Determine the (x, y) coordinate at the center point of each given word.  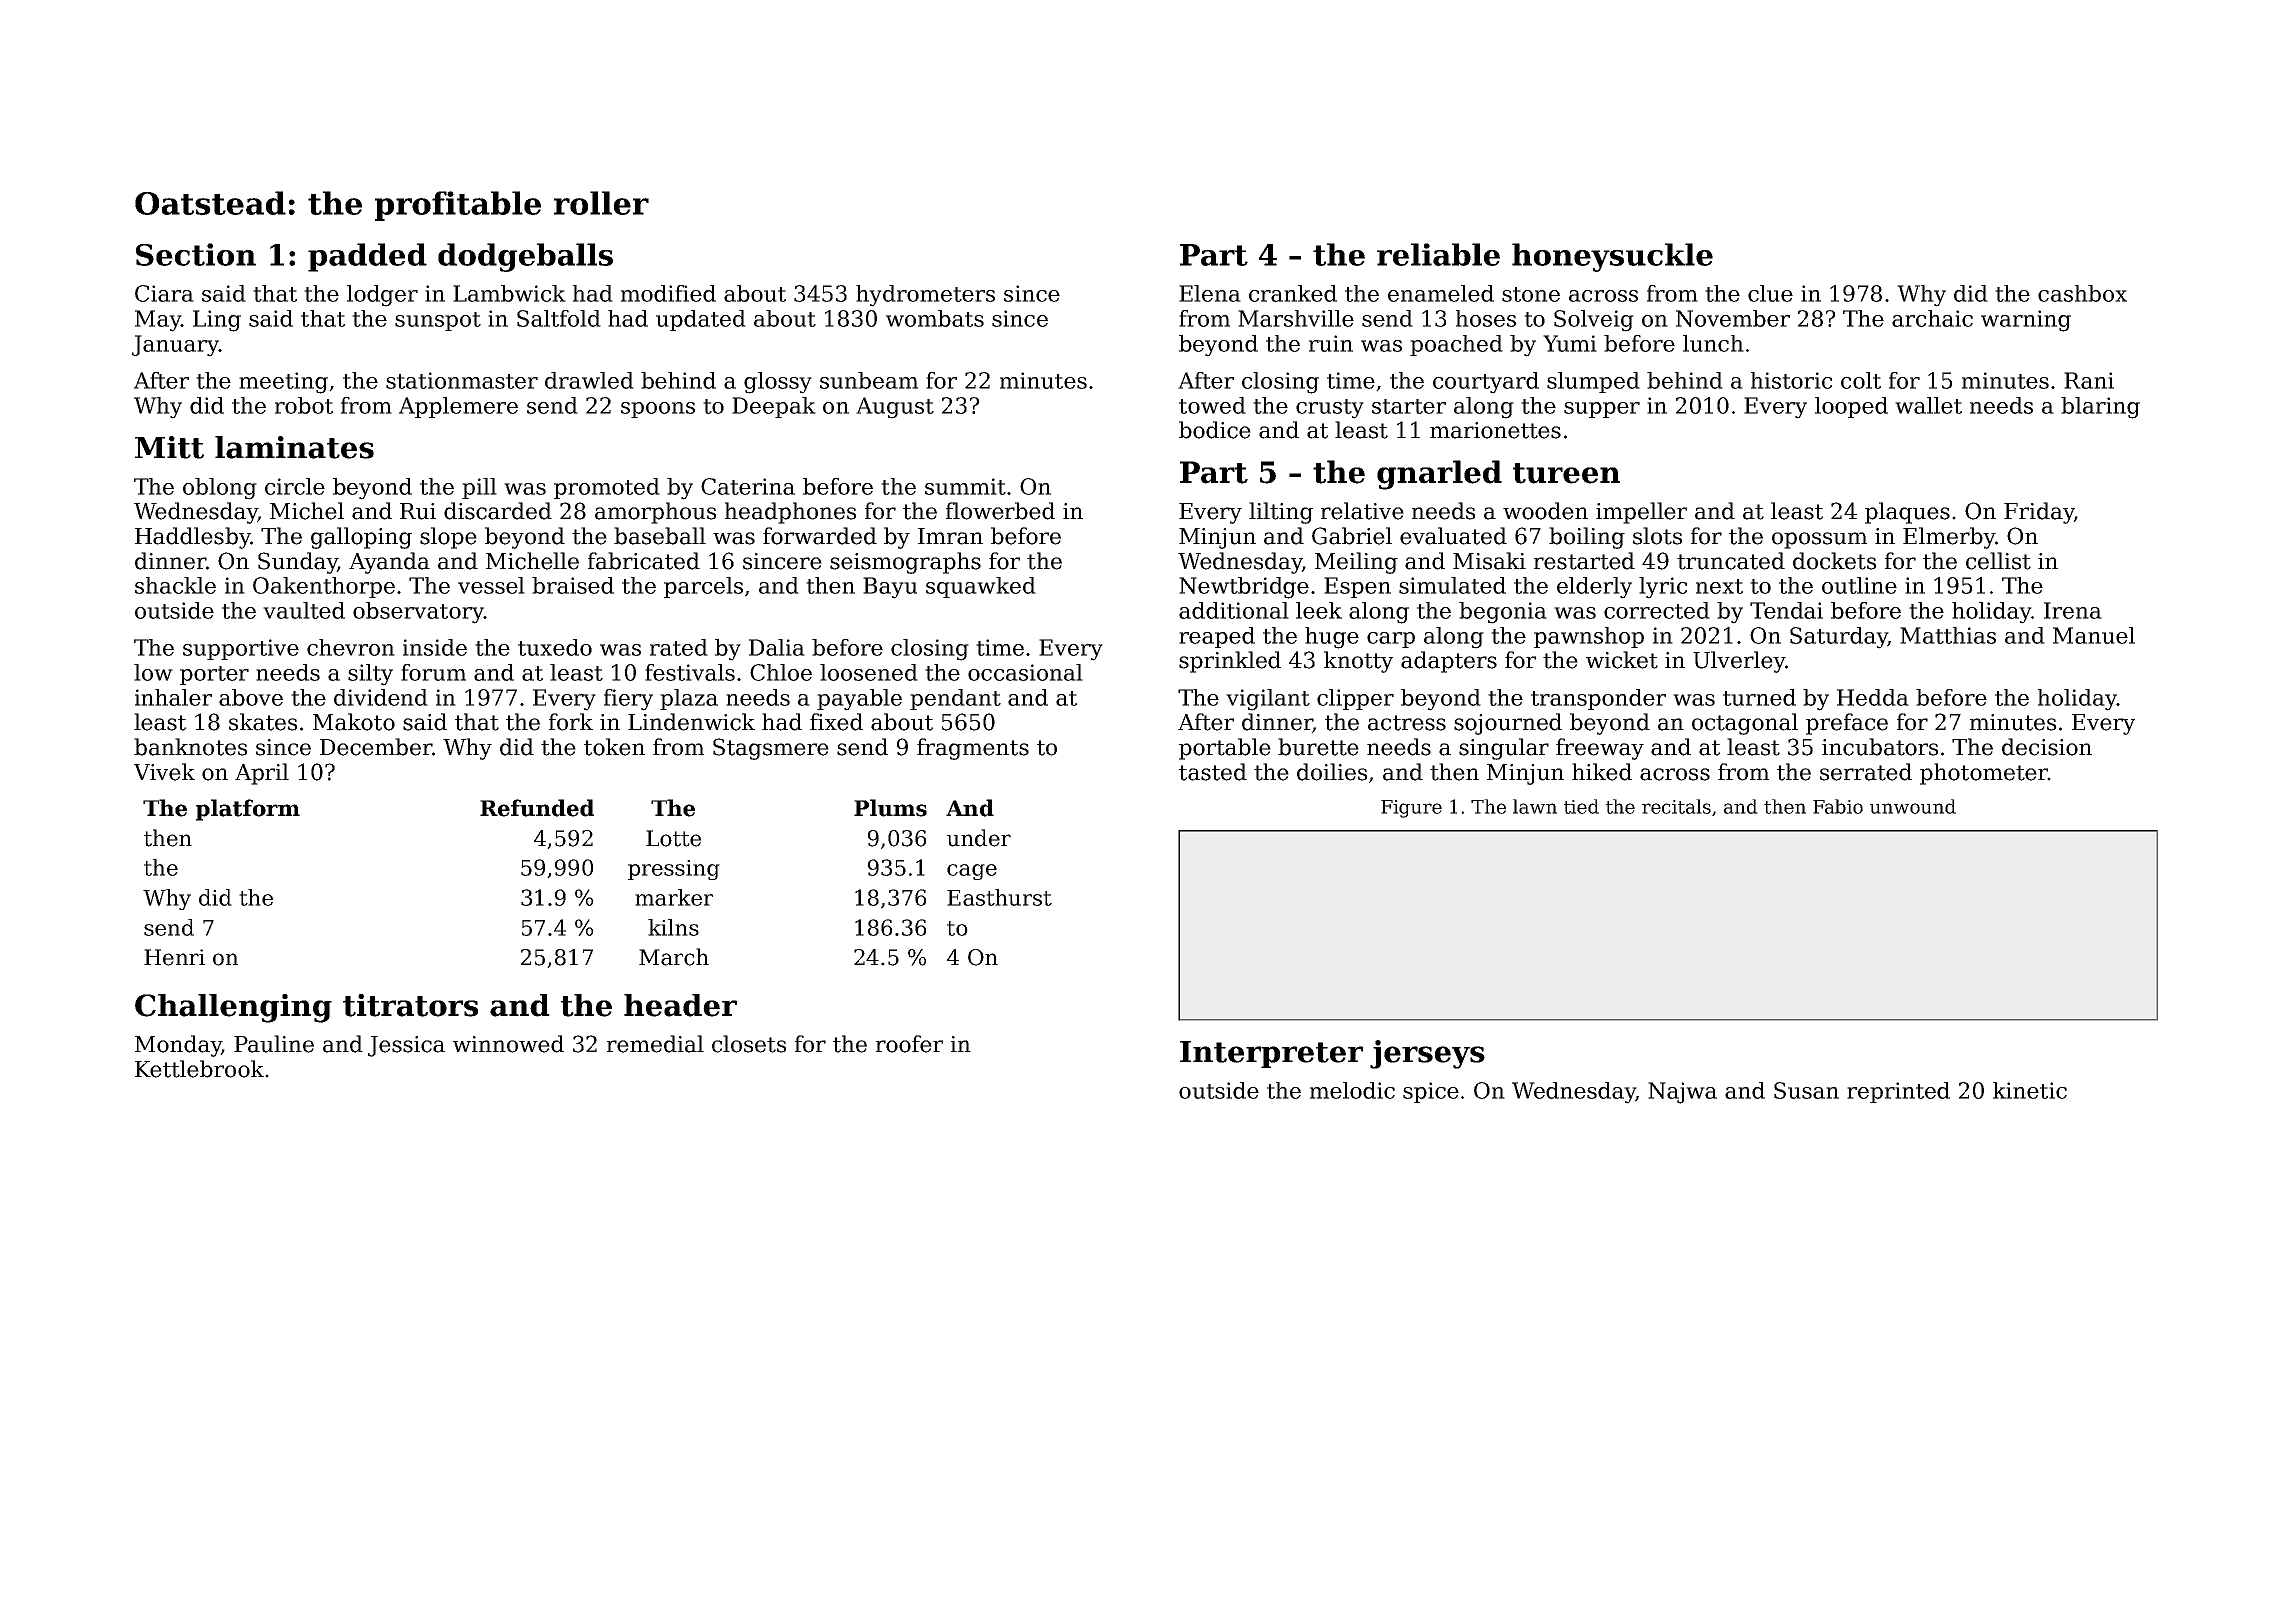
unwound (1913, 806)
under (979, 838)
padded (367, 257)
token (614, 747)
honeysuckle (1612, 257)
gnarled (1439, 475)
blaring (2100, 408)
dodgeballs (525, 257)
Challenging (233, 1008)
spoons (658, 410)
